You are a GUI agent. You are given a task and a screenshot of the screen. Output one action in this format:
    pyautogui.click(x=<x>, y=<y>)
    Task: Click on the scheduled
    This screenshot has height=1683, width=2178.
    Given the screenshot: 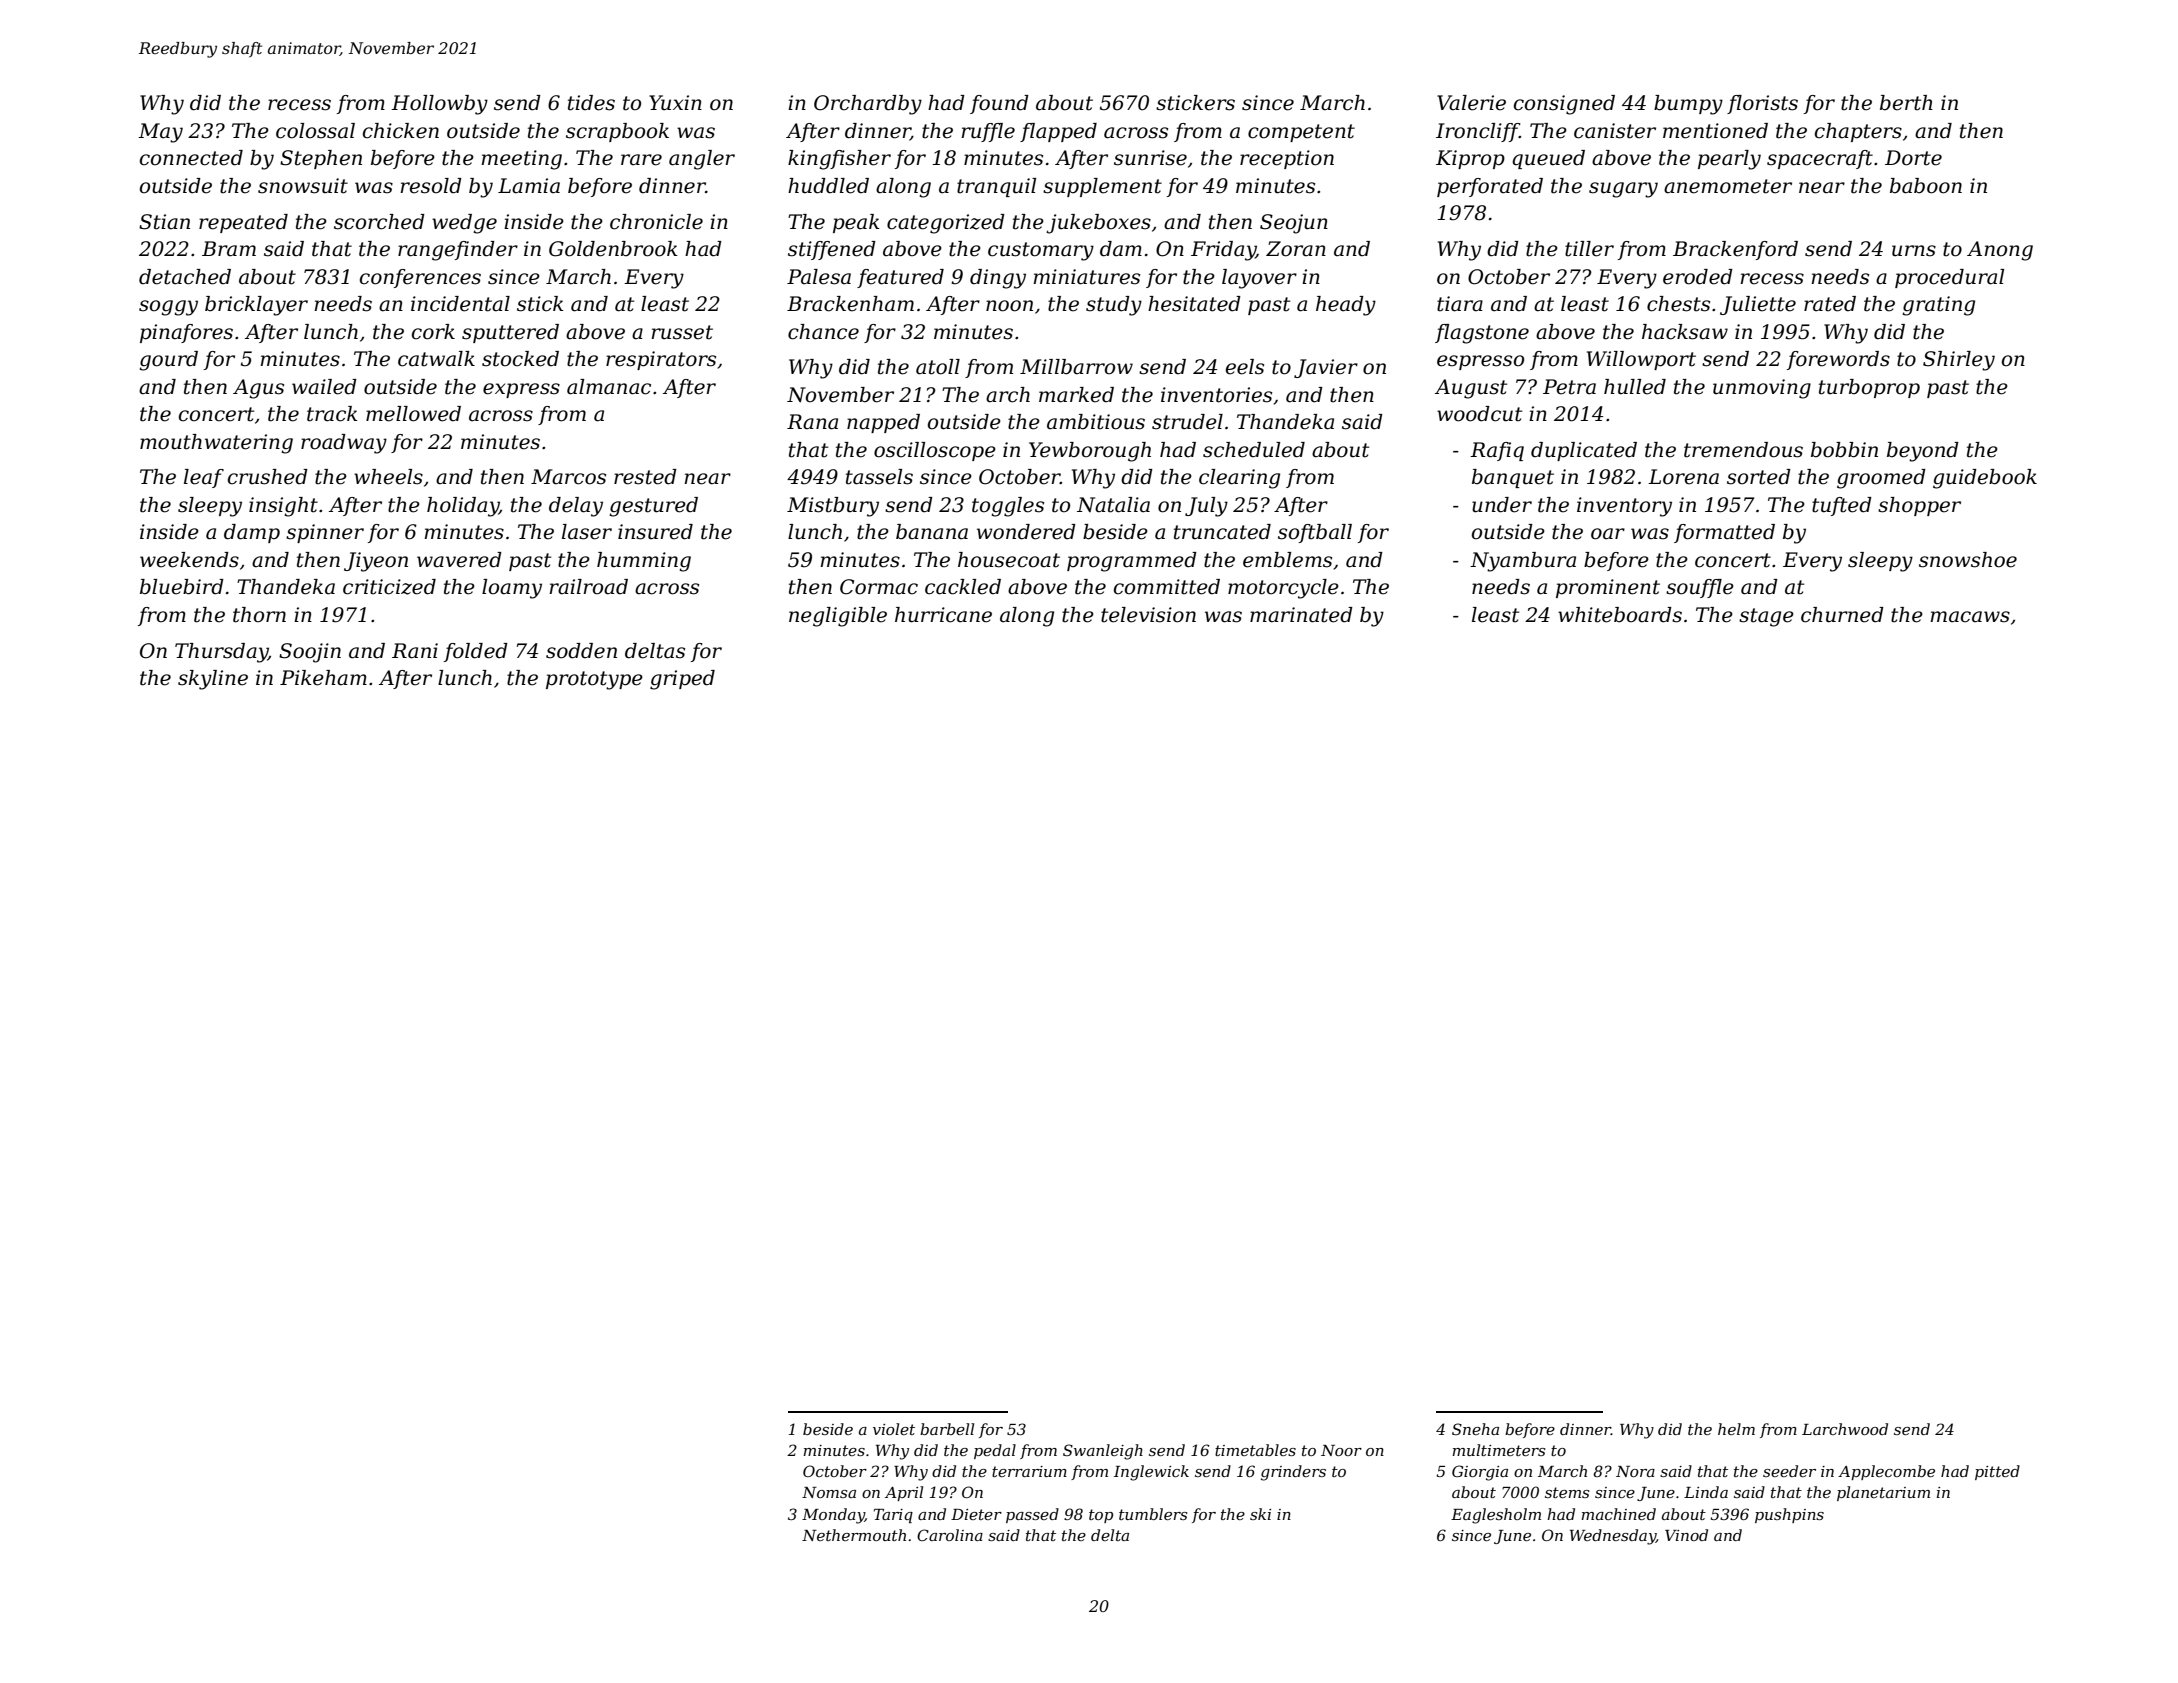 What is the action you would take?
    pyautogui.click(x=1254, y=450)
